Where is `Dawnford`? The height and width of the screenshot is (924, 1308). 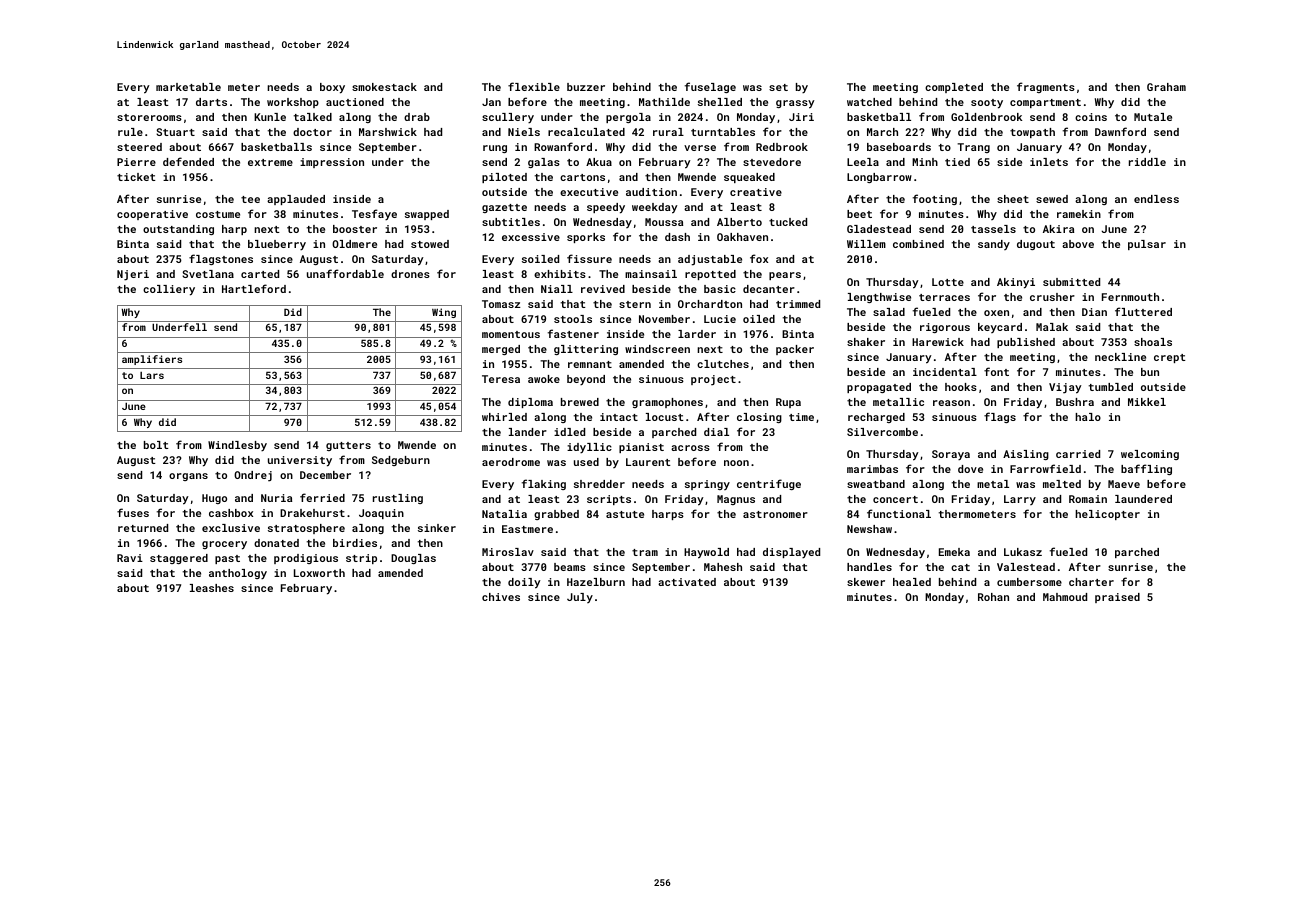 Dawnford is located at coordinates (1120, 131).
